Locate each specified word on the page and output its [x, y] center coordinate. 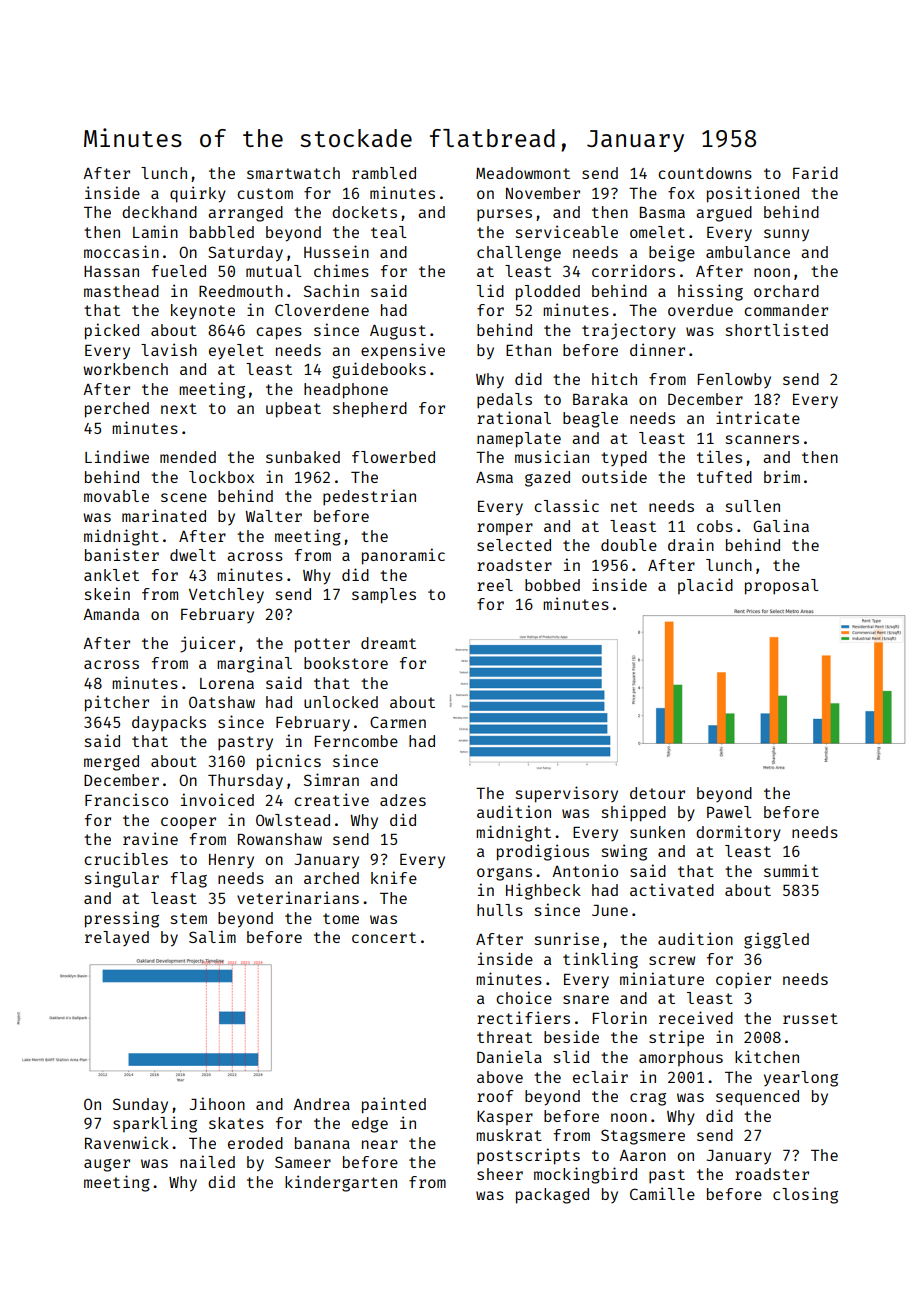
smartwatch [293, 173]
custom [265, 193]
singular [122, 879]
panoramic [403, 556]
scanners [762, 439]
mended [188, 457]
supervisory [567, 794]
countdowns [705, 173]
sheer [500, 1174]
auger [107, 1165]
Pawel [729, 812]
